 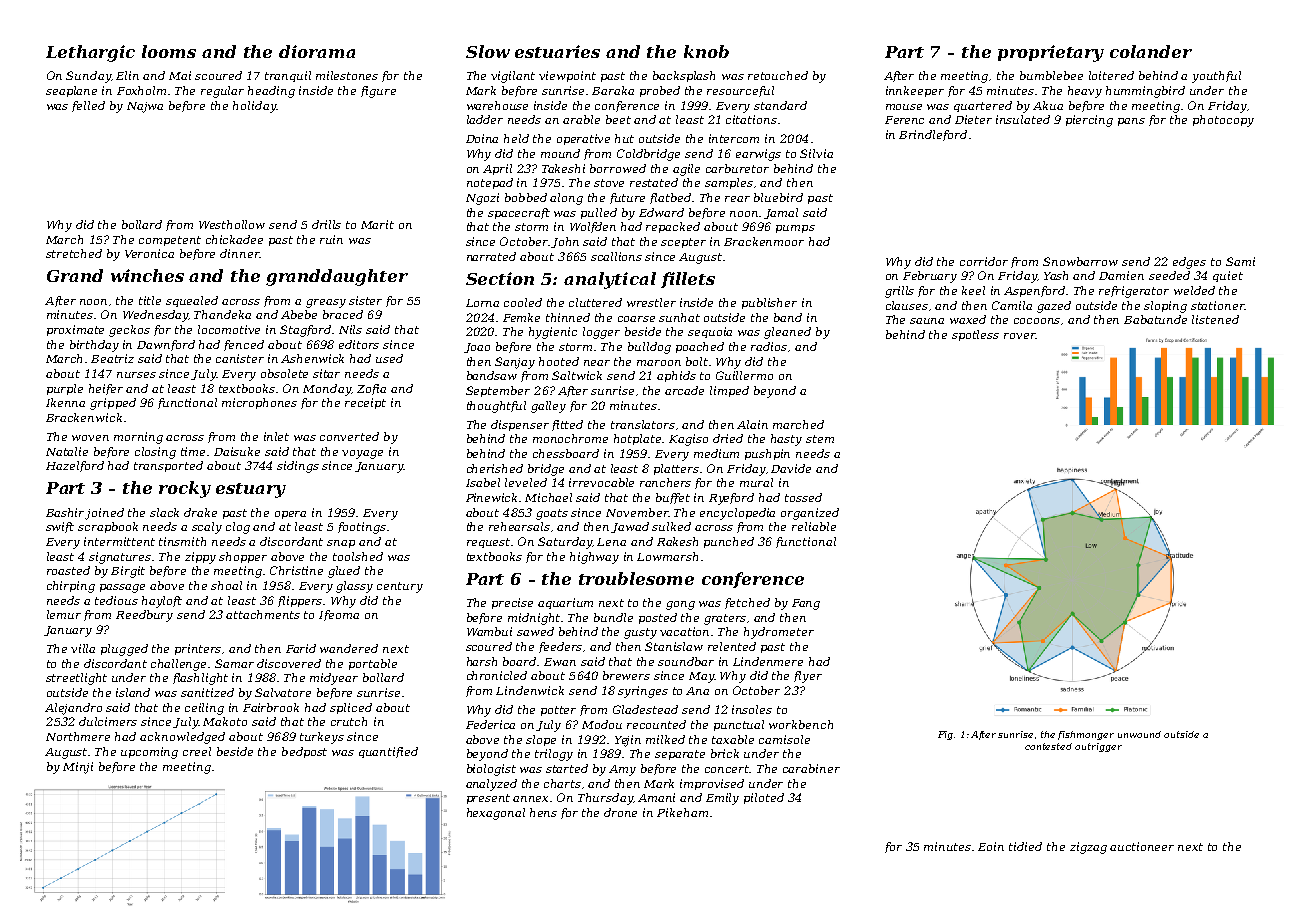 What do you see at coordinates (670, 198) in the screenshot?
I see `flatbed` at bounding box center [670, 198].
